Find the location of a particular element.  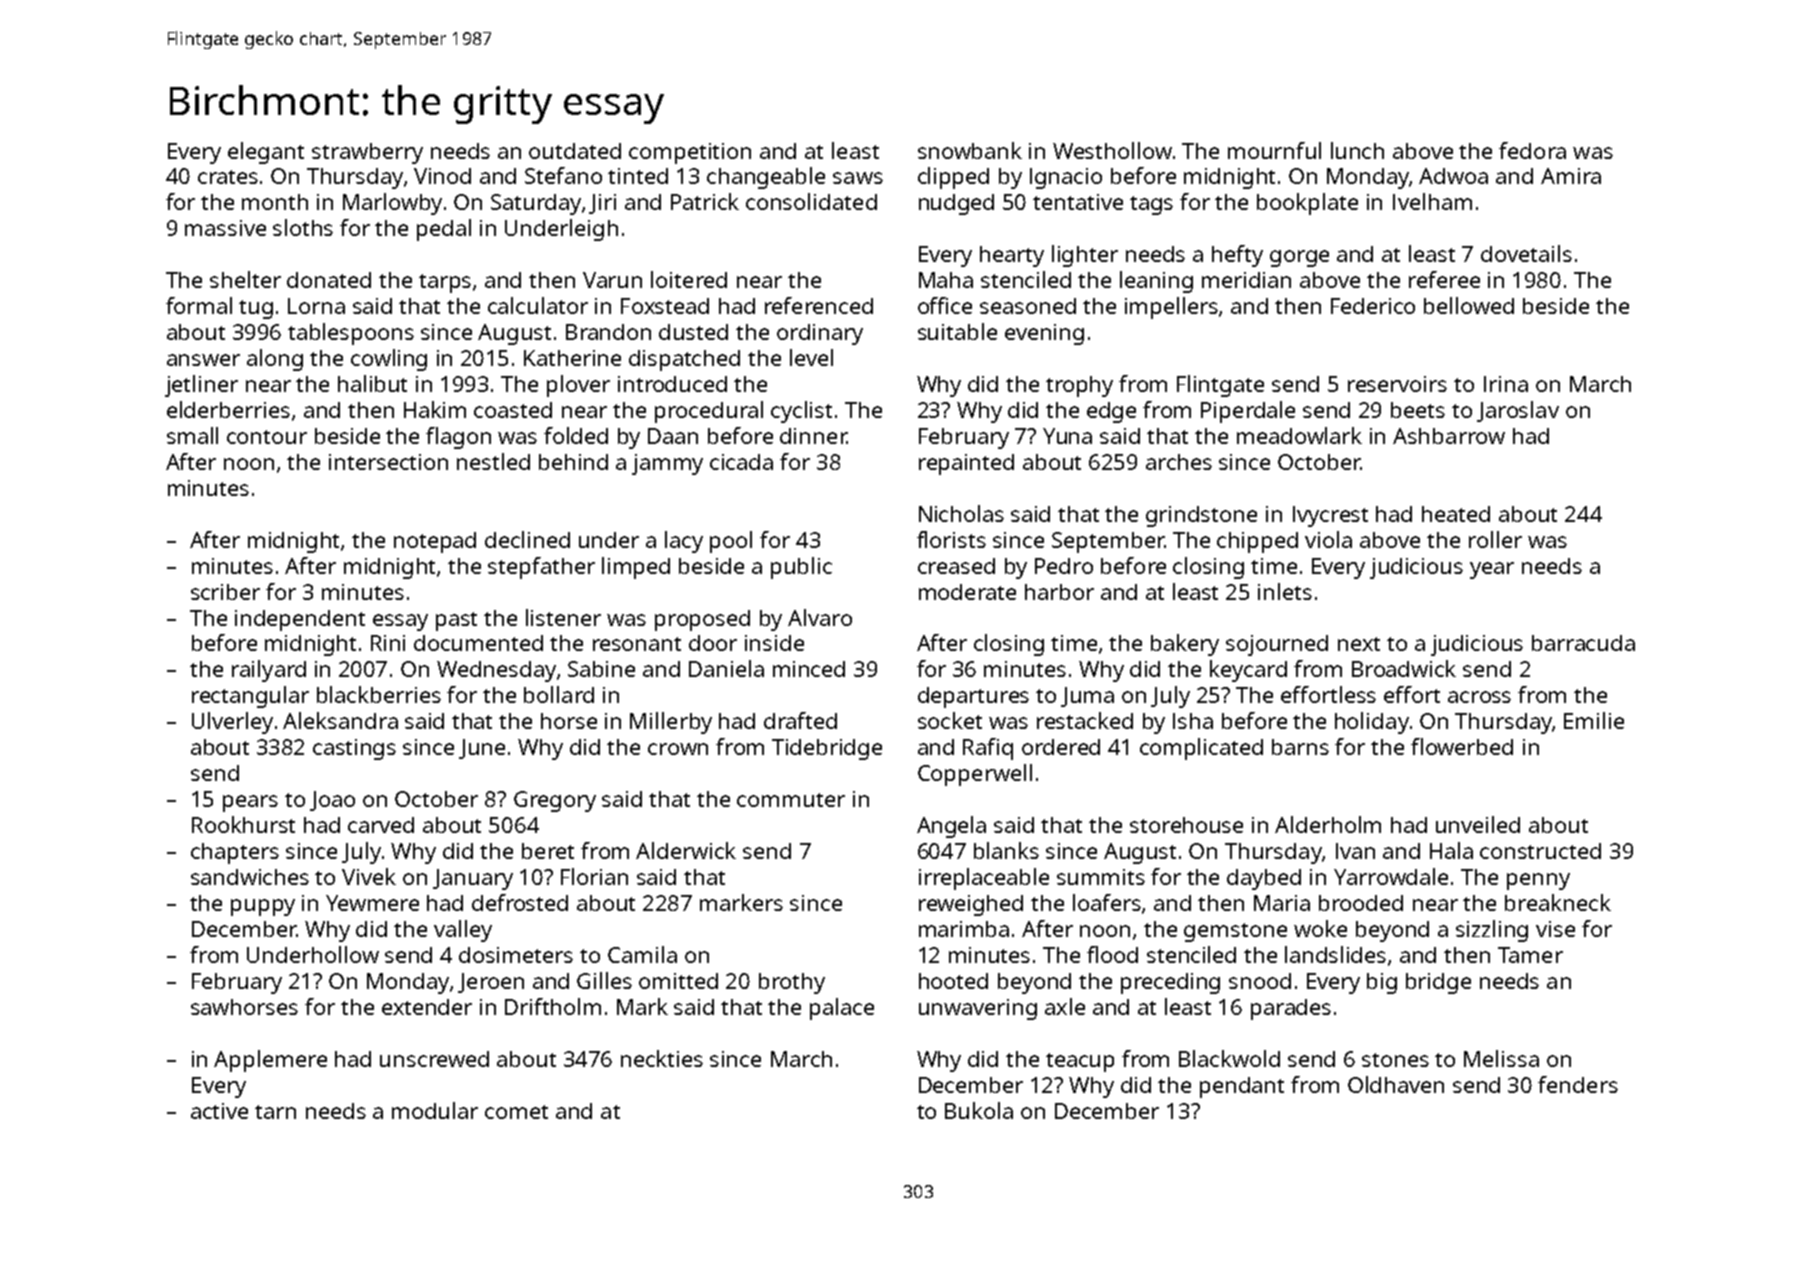

summits is located at coordinates (1101, 877).
